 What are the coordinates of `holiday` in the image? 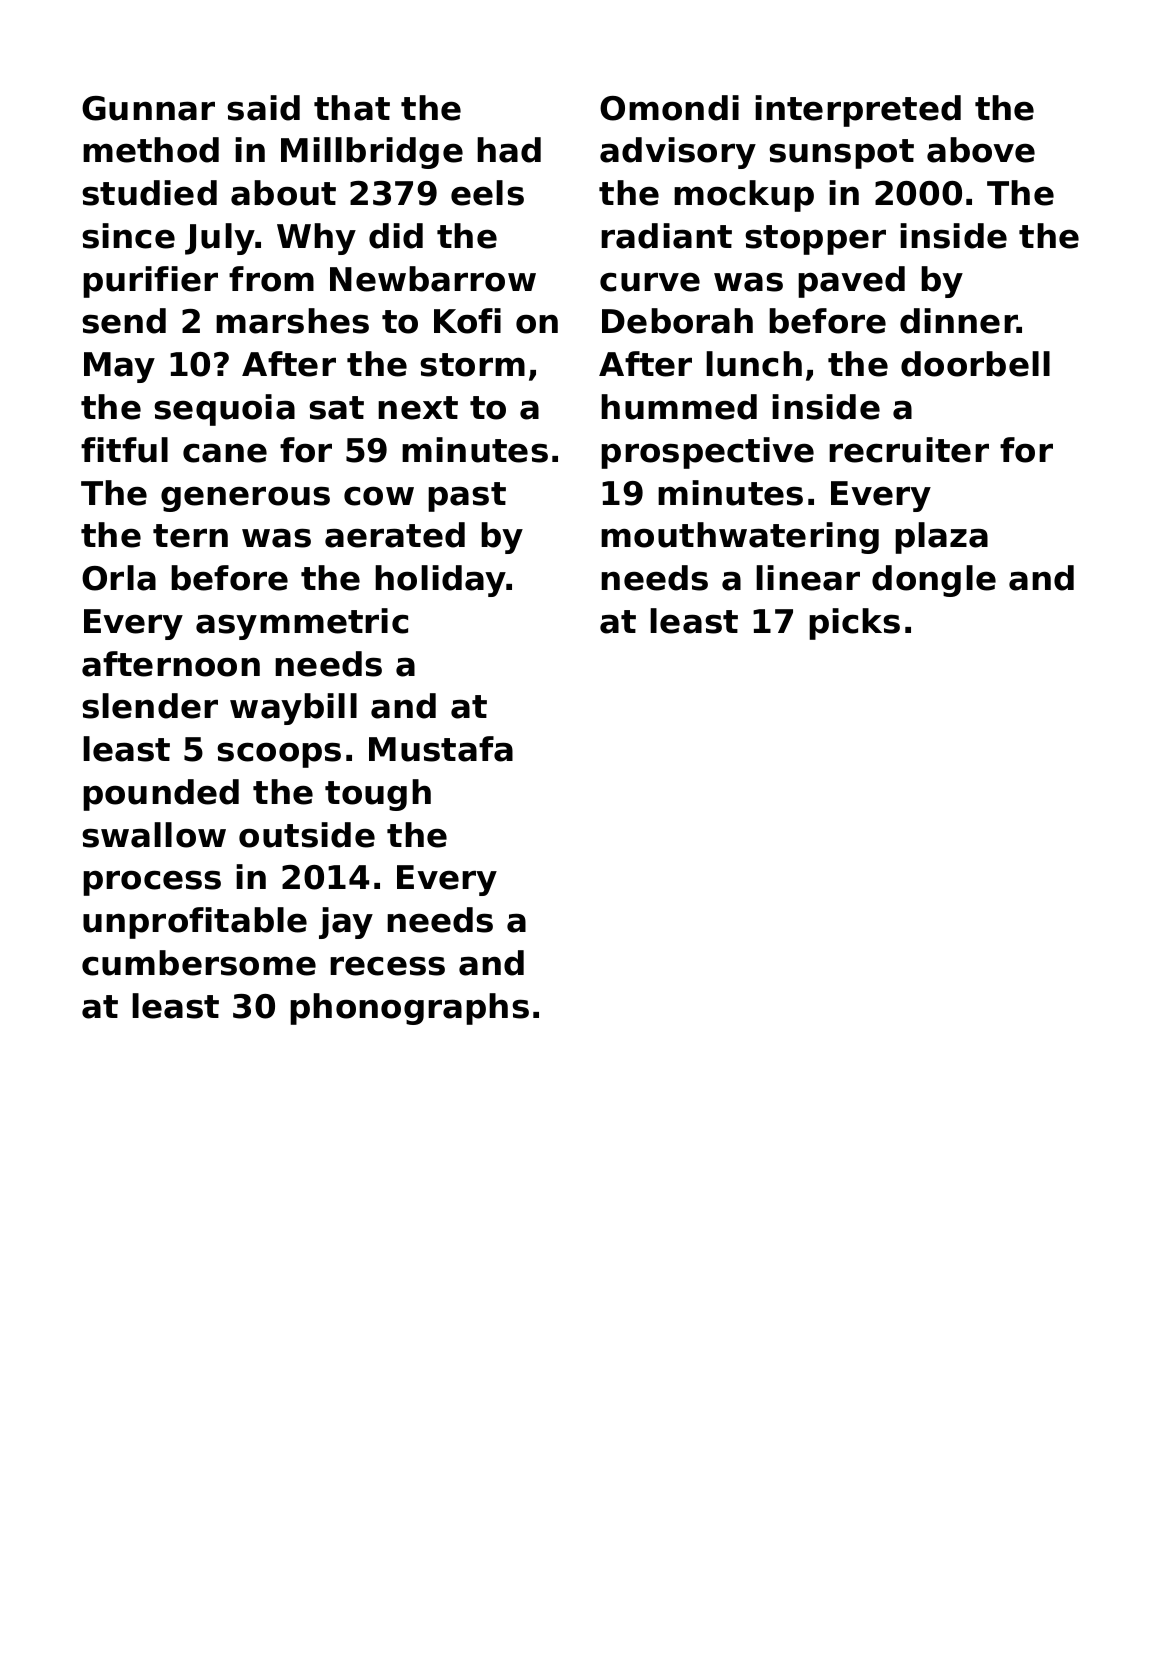 It's located at (441, 581).
